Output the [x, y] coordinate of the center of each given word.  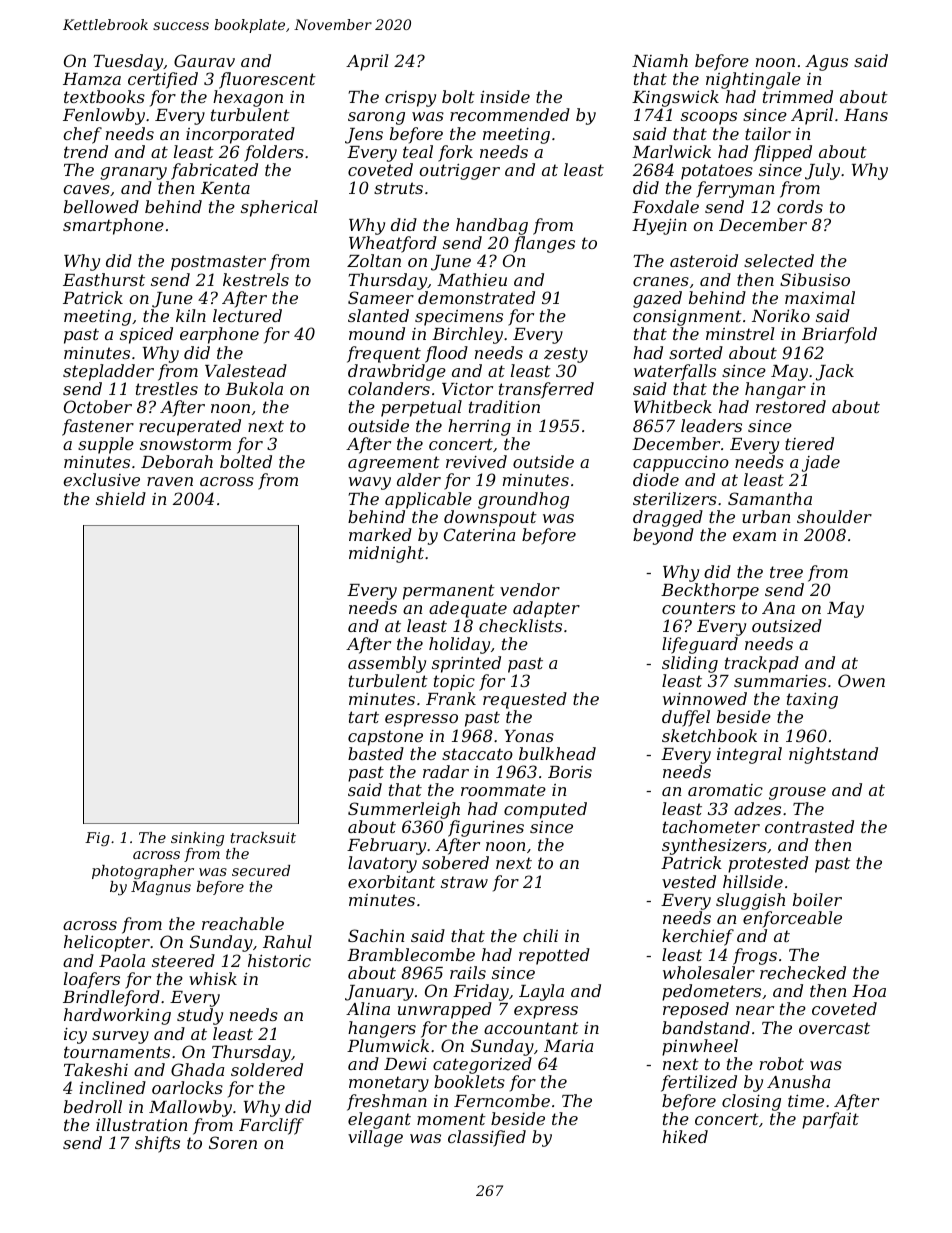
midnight [386, 554]
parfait [830, 1120]
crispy [410, 99]
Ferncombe [502, 1100]
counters [698, 608]
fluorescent [267, 80]
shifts [157, 1144]
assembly [387, 664]
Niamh [660, 60]
